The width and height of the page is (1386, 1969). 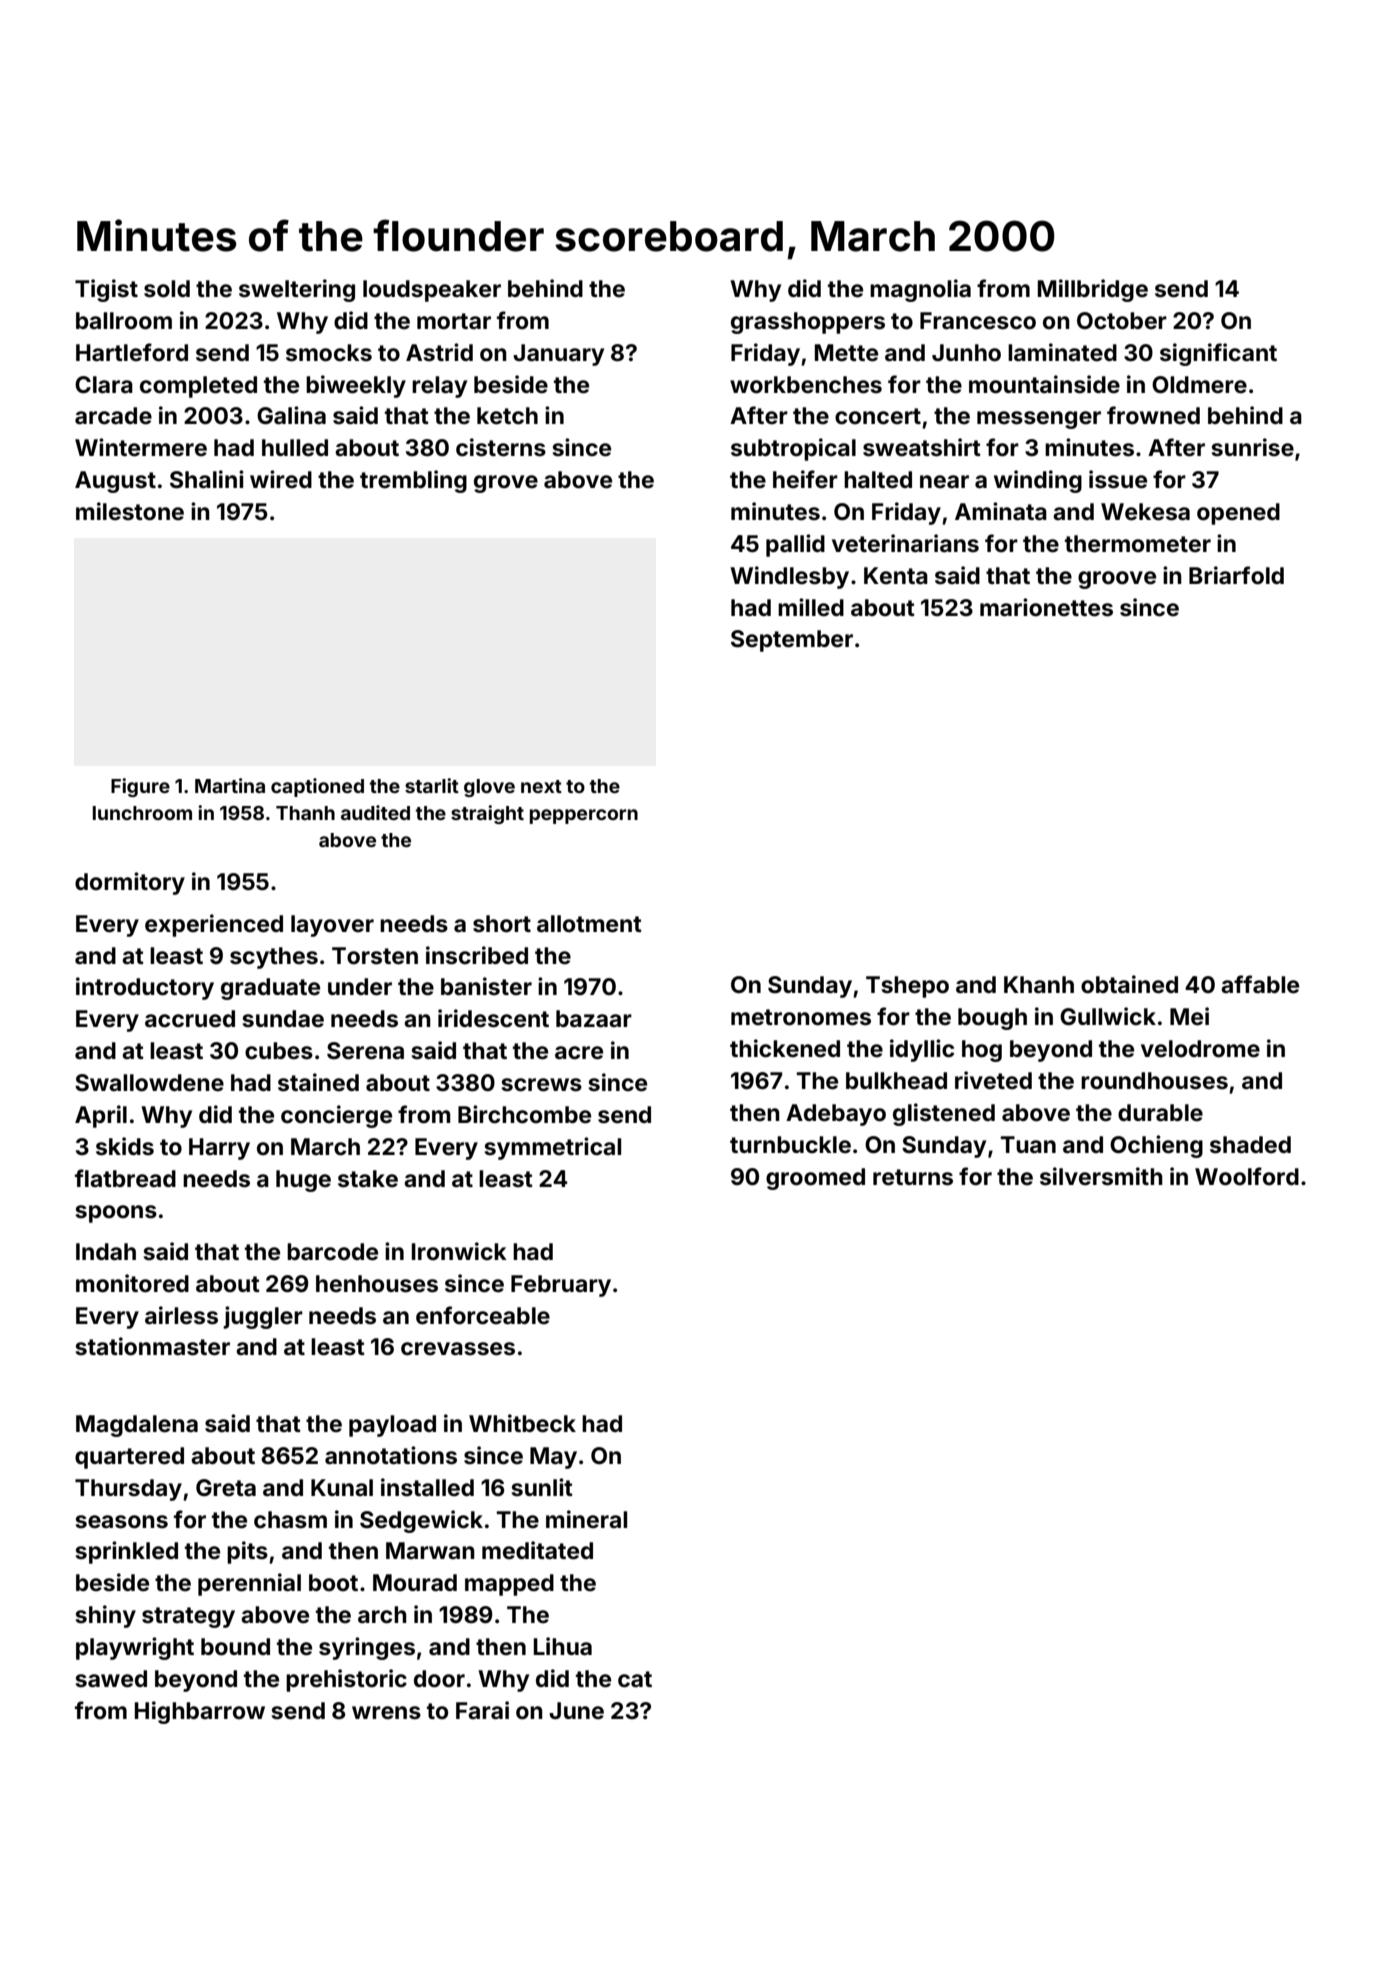 I want to click on Kunal, so click(x=342, y=1487).
